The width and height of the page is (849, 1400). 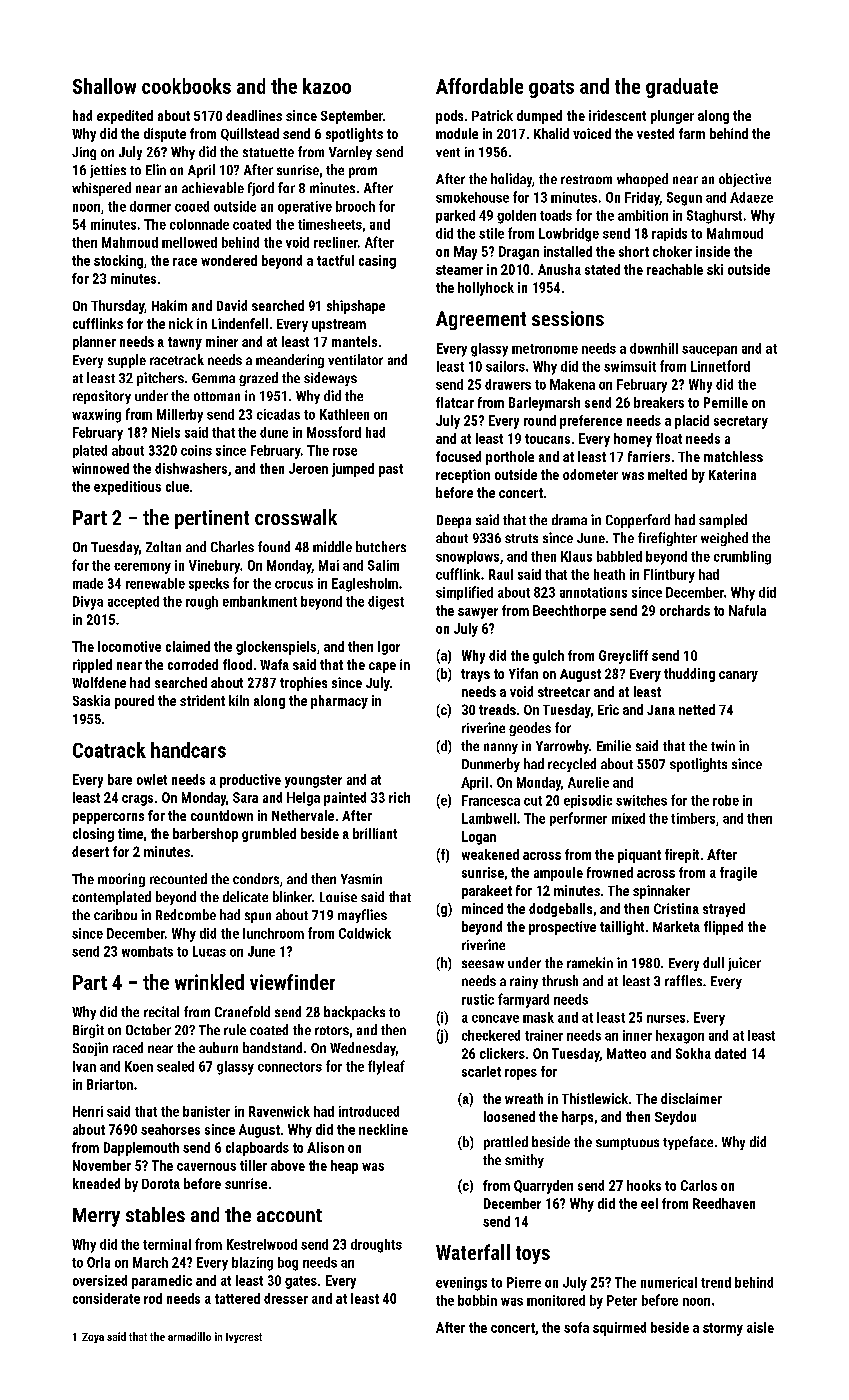 What do you see at coordinates (93, 835) in the page?
I see `closing` at bounding box center [93, 835].
